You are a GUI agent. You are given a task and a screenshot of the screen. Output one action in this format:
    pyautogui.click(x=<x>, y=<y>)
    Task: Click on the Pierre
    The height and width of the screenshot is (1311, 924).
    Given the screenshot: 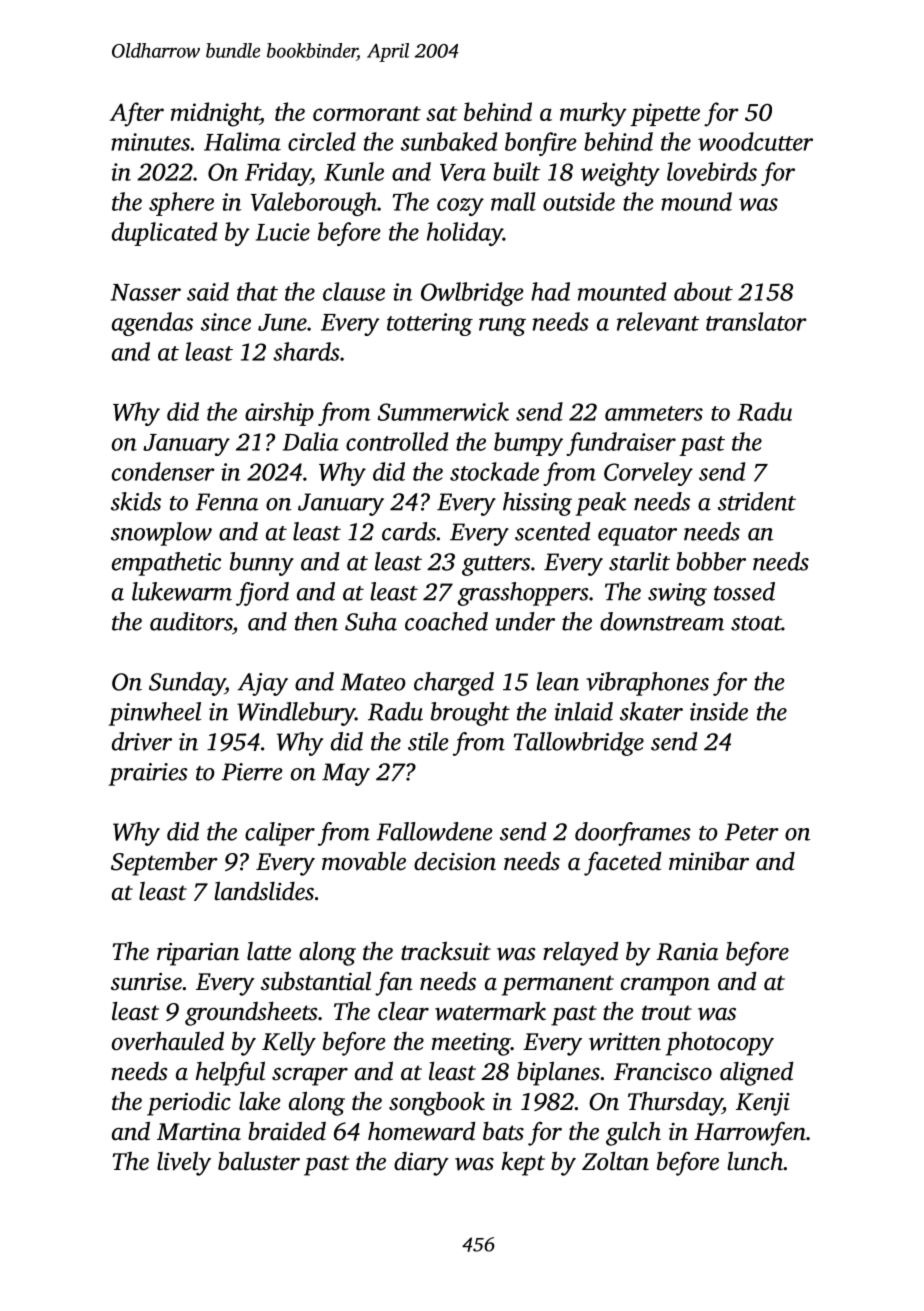 What is the action you would take?
    pyautogui.click(x=252, y=772)
